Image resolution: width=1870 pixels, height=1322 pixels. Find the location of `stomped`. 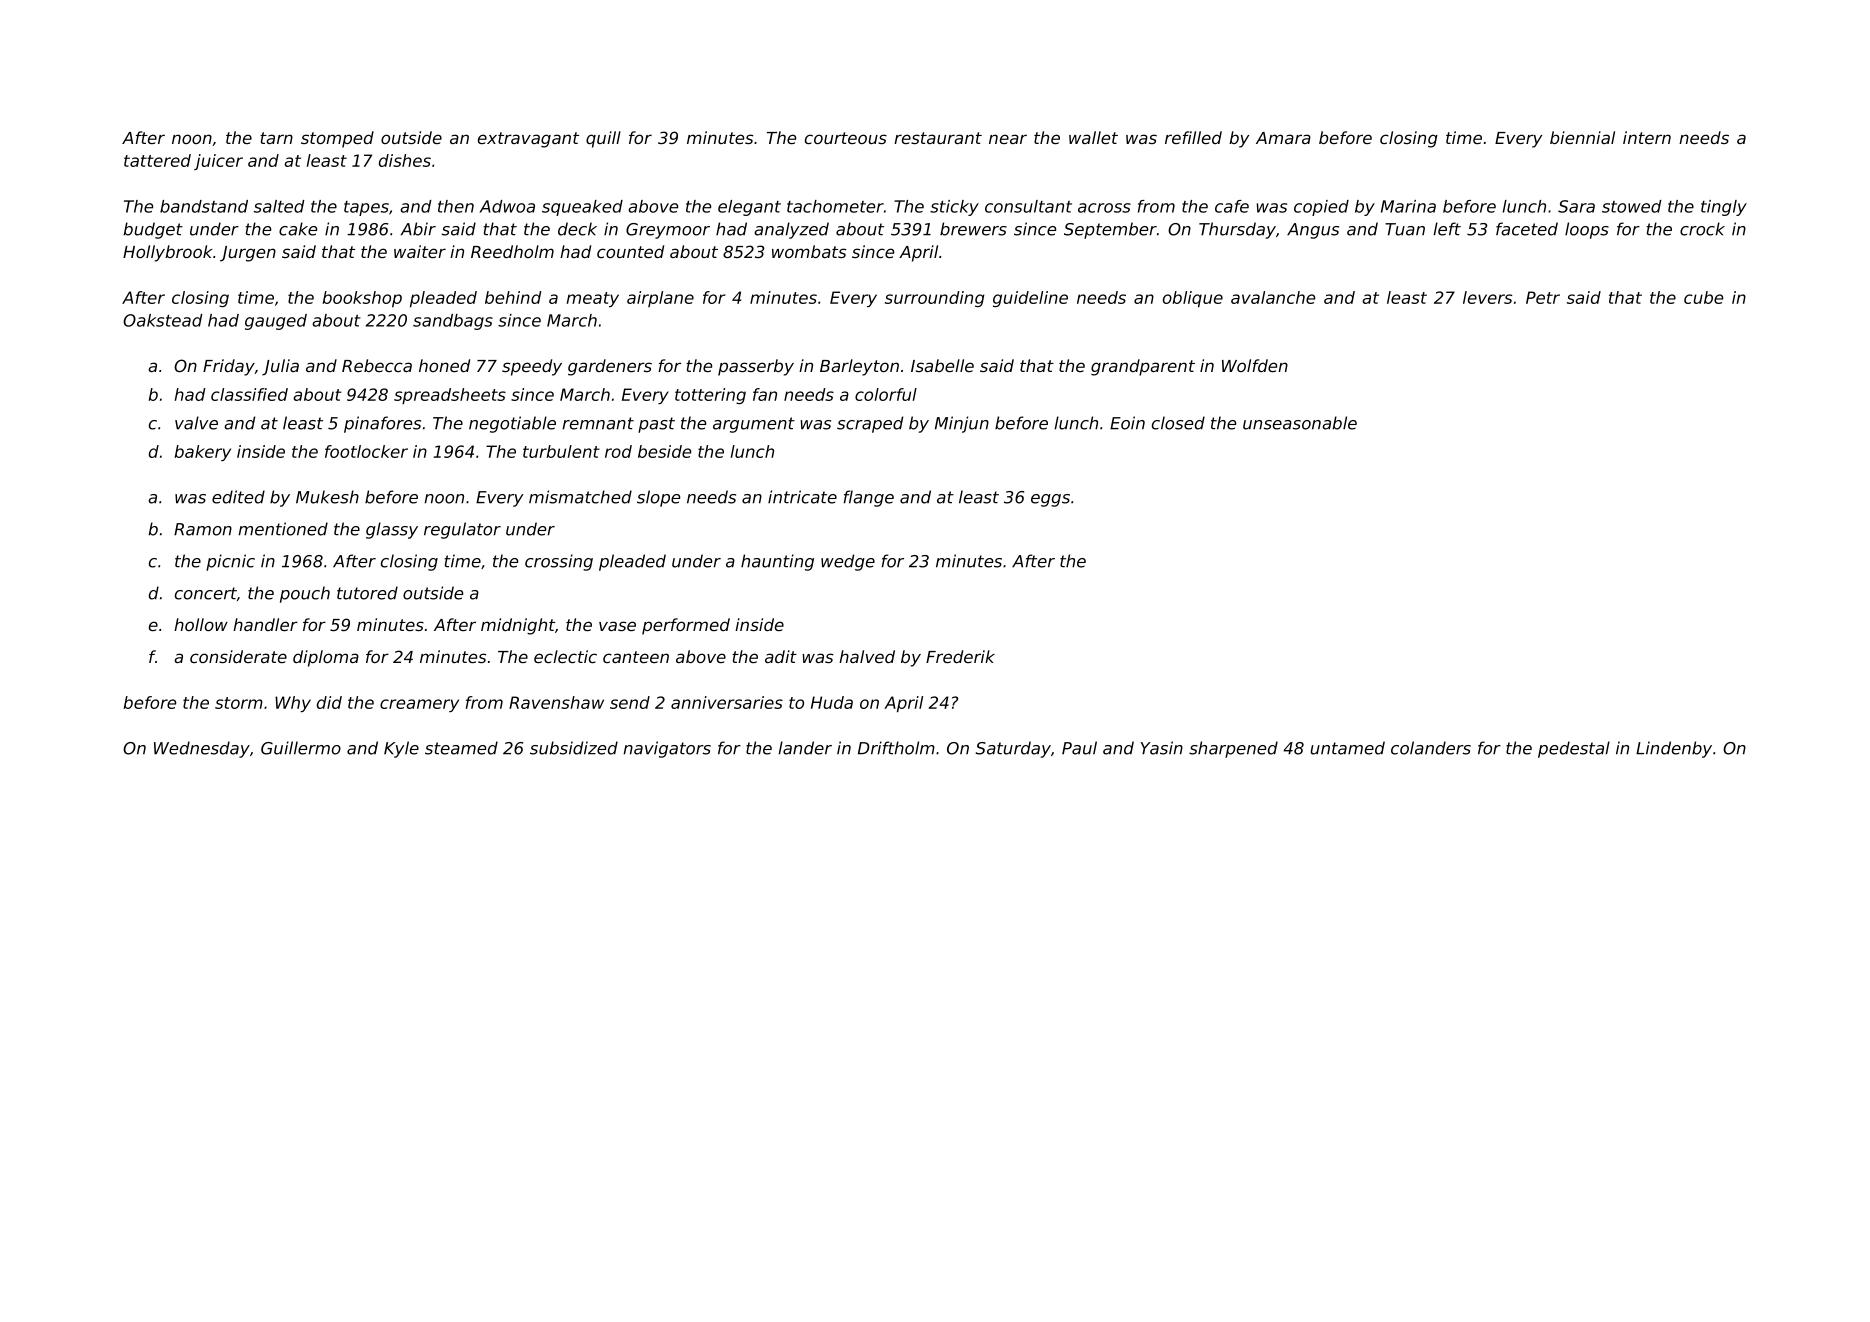

stomped is located at coordinates (337, 139).
